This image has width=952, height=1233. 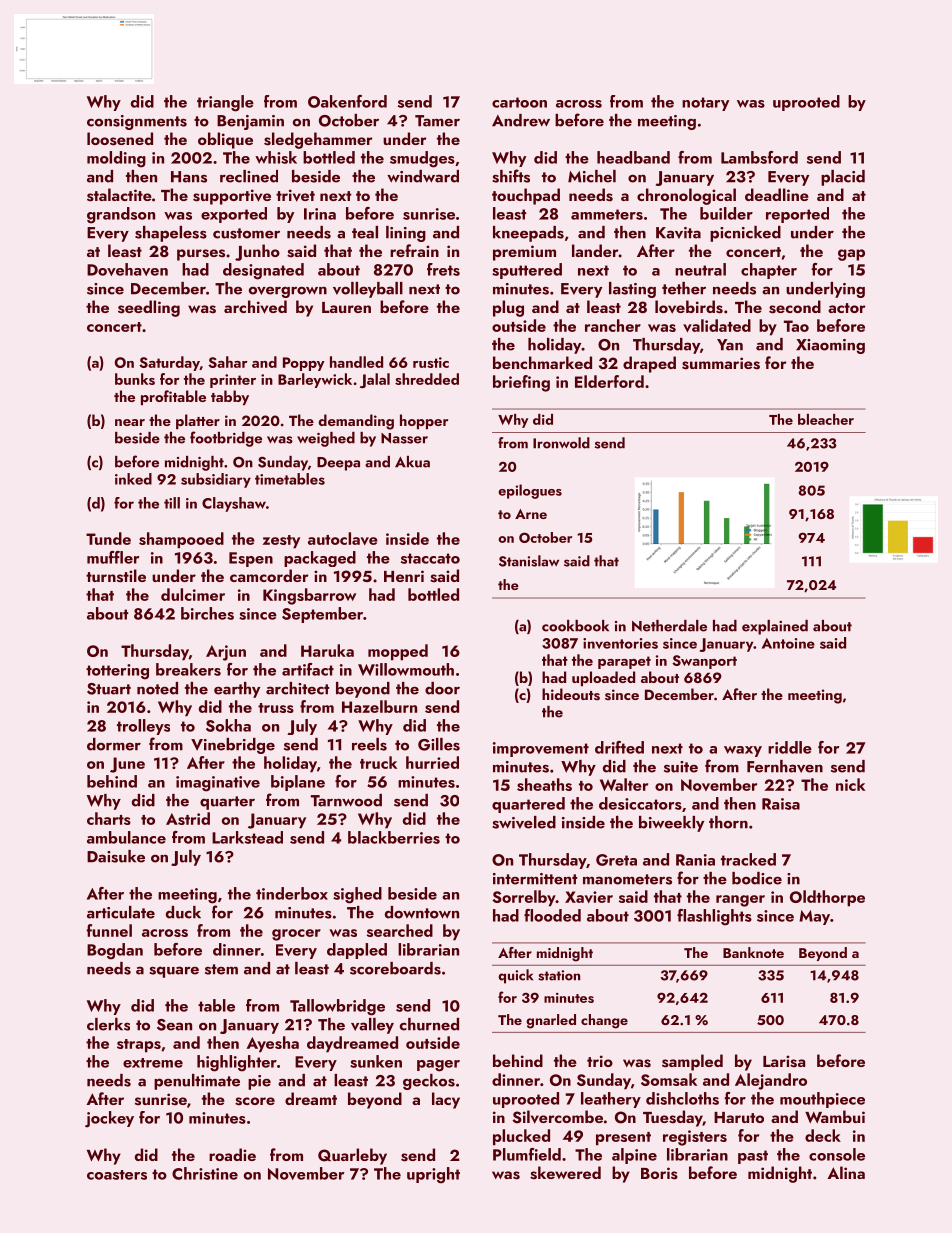 What do you see at coordinates (298, 783) in the image?
I see `biplane` at bounding box center [298, 783].
